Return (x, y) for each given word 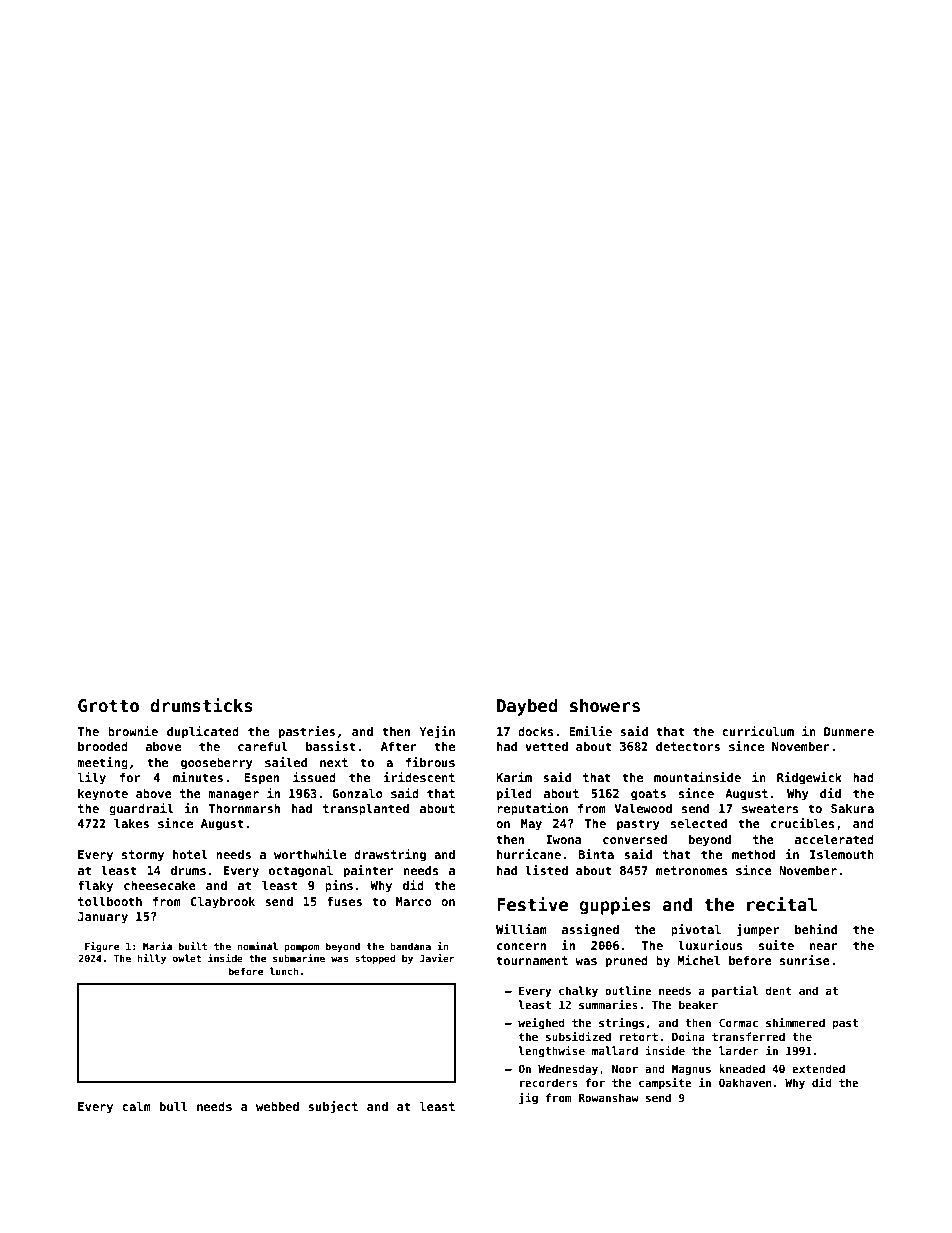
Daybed (527, 707)
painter (368, 871)
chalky (578, 992)
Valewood (643, 808)
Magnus (691, 1070)
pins (339, 886)
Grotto (108, 706)
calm (136, 1106)
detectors (688, 746)
